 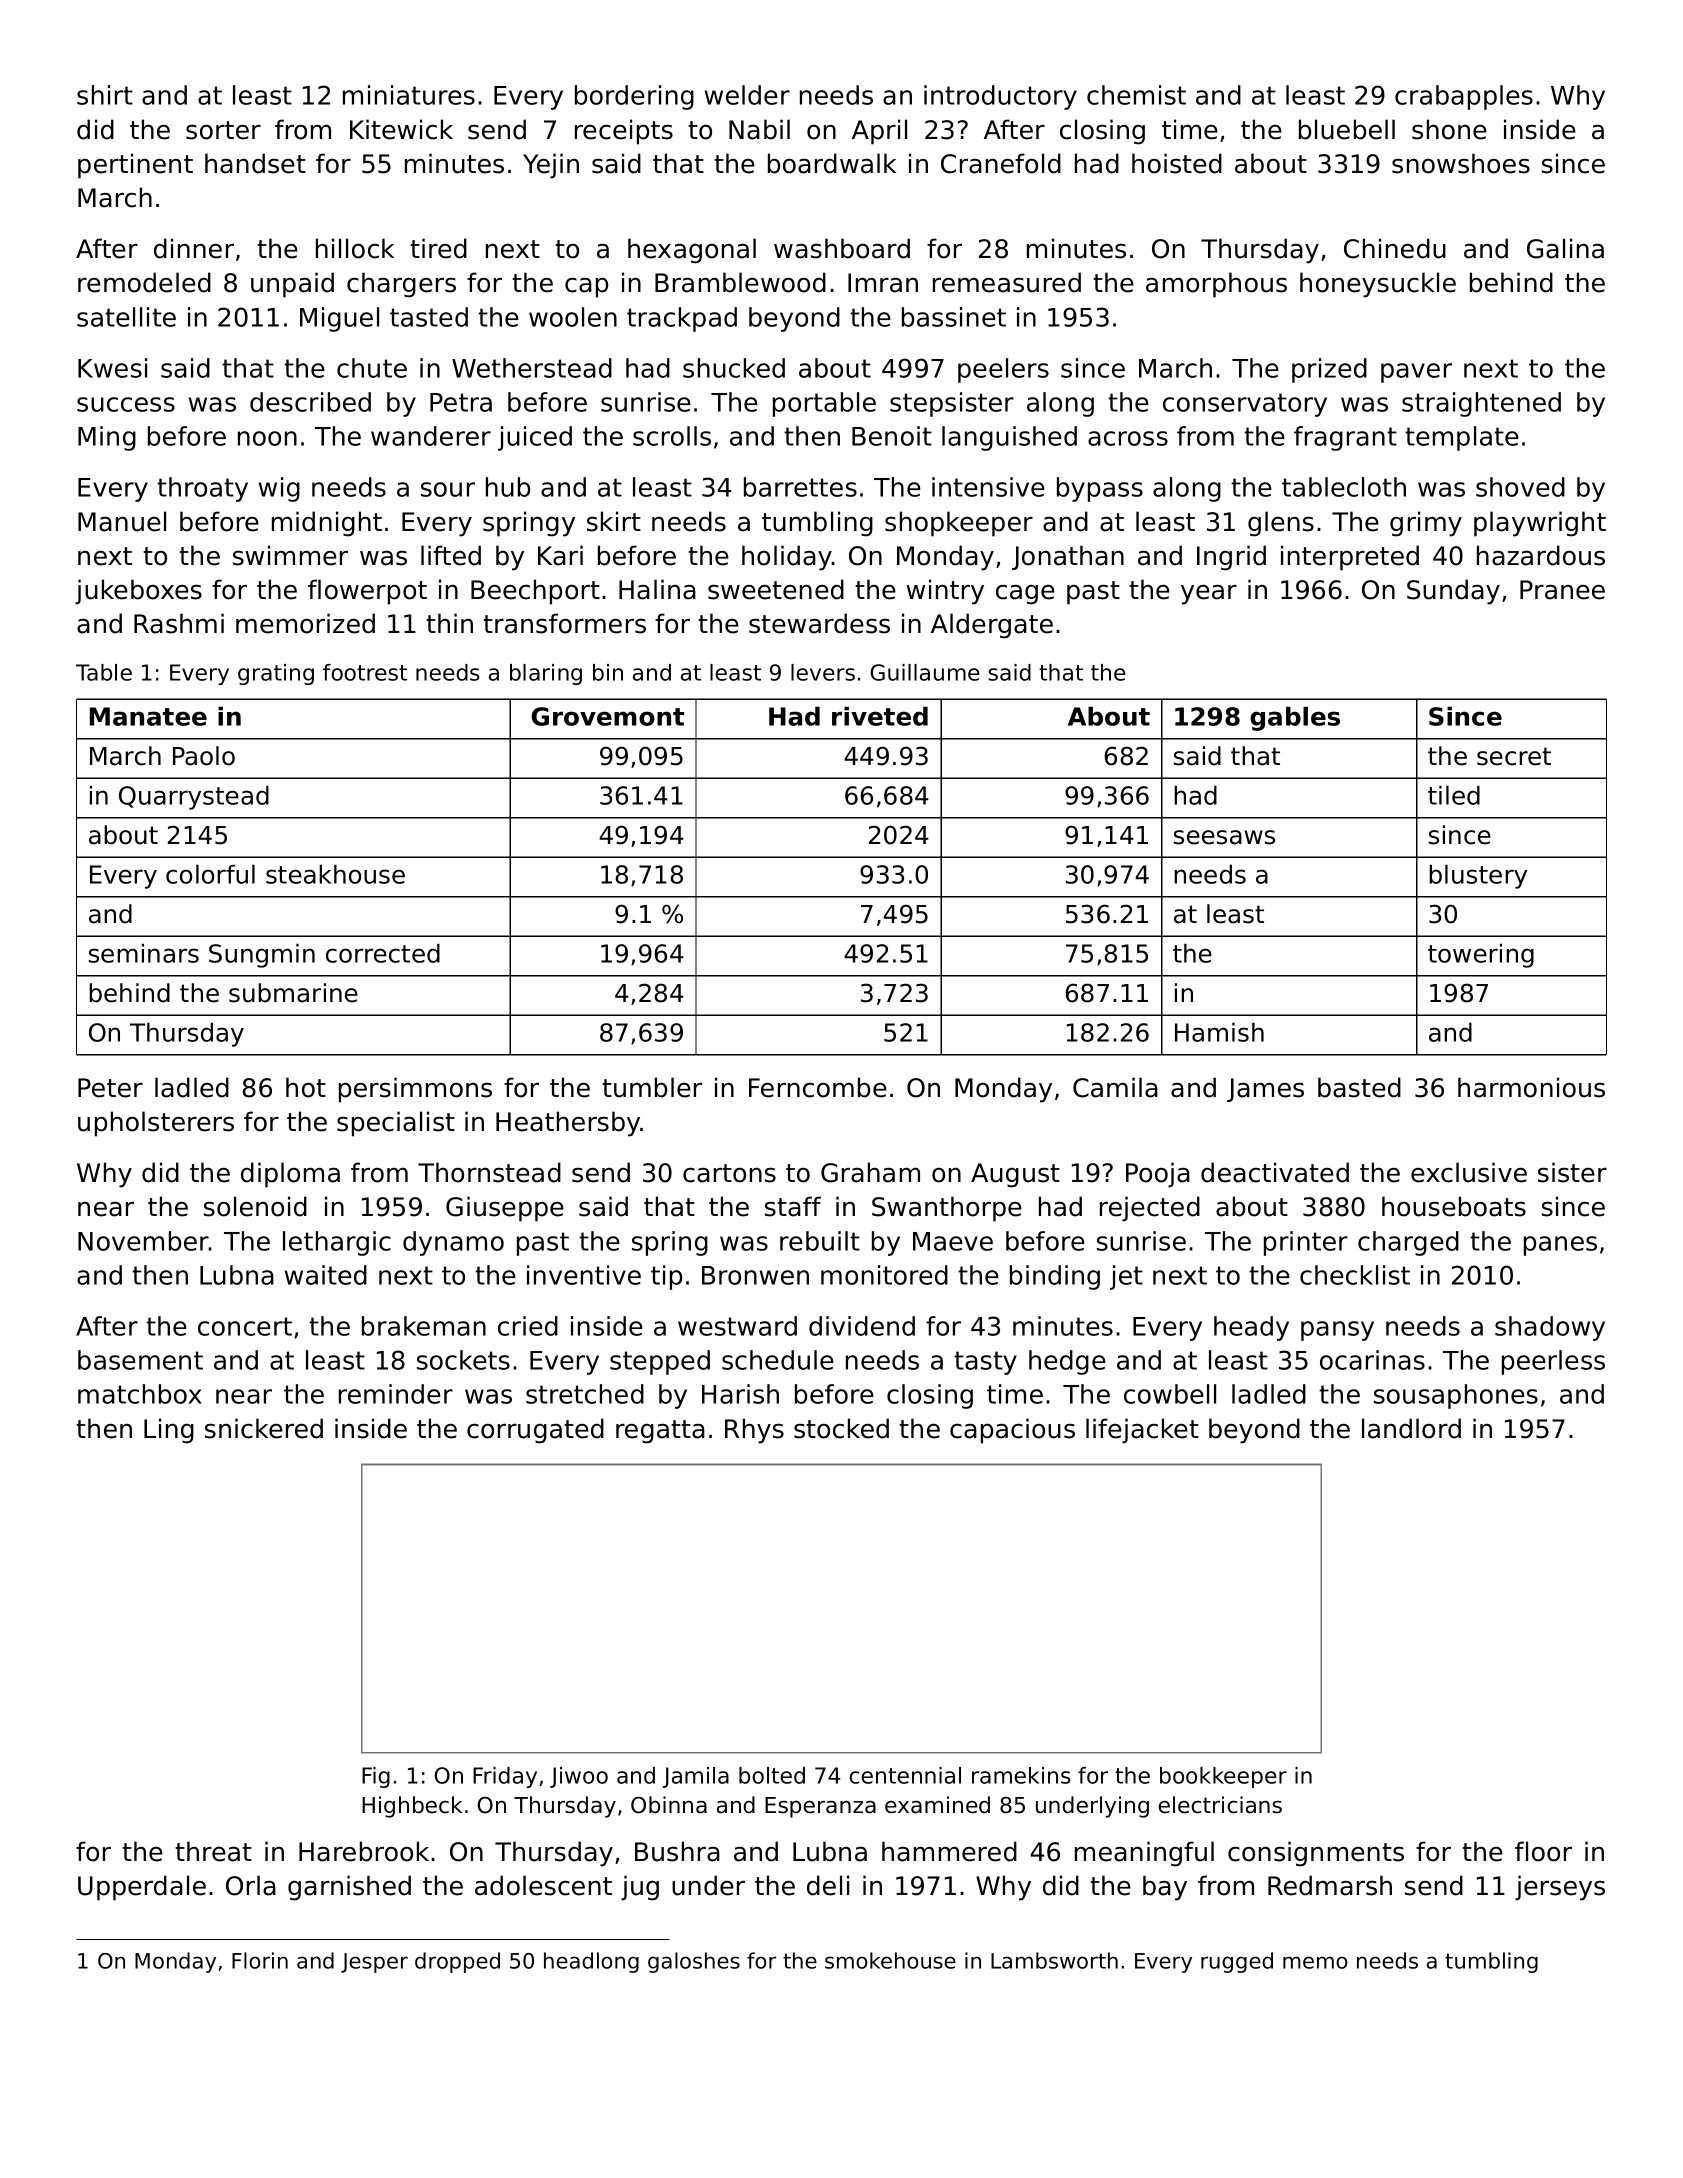 What do you see at coordinates (335, 874) in the screenshot?
I see `steakhouse` at bounding box center [335, 874].
